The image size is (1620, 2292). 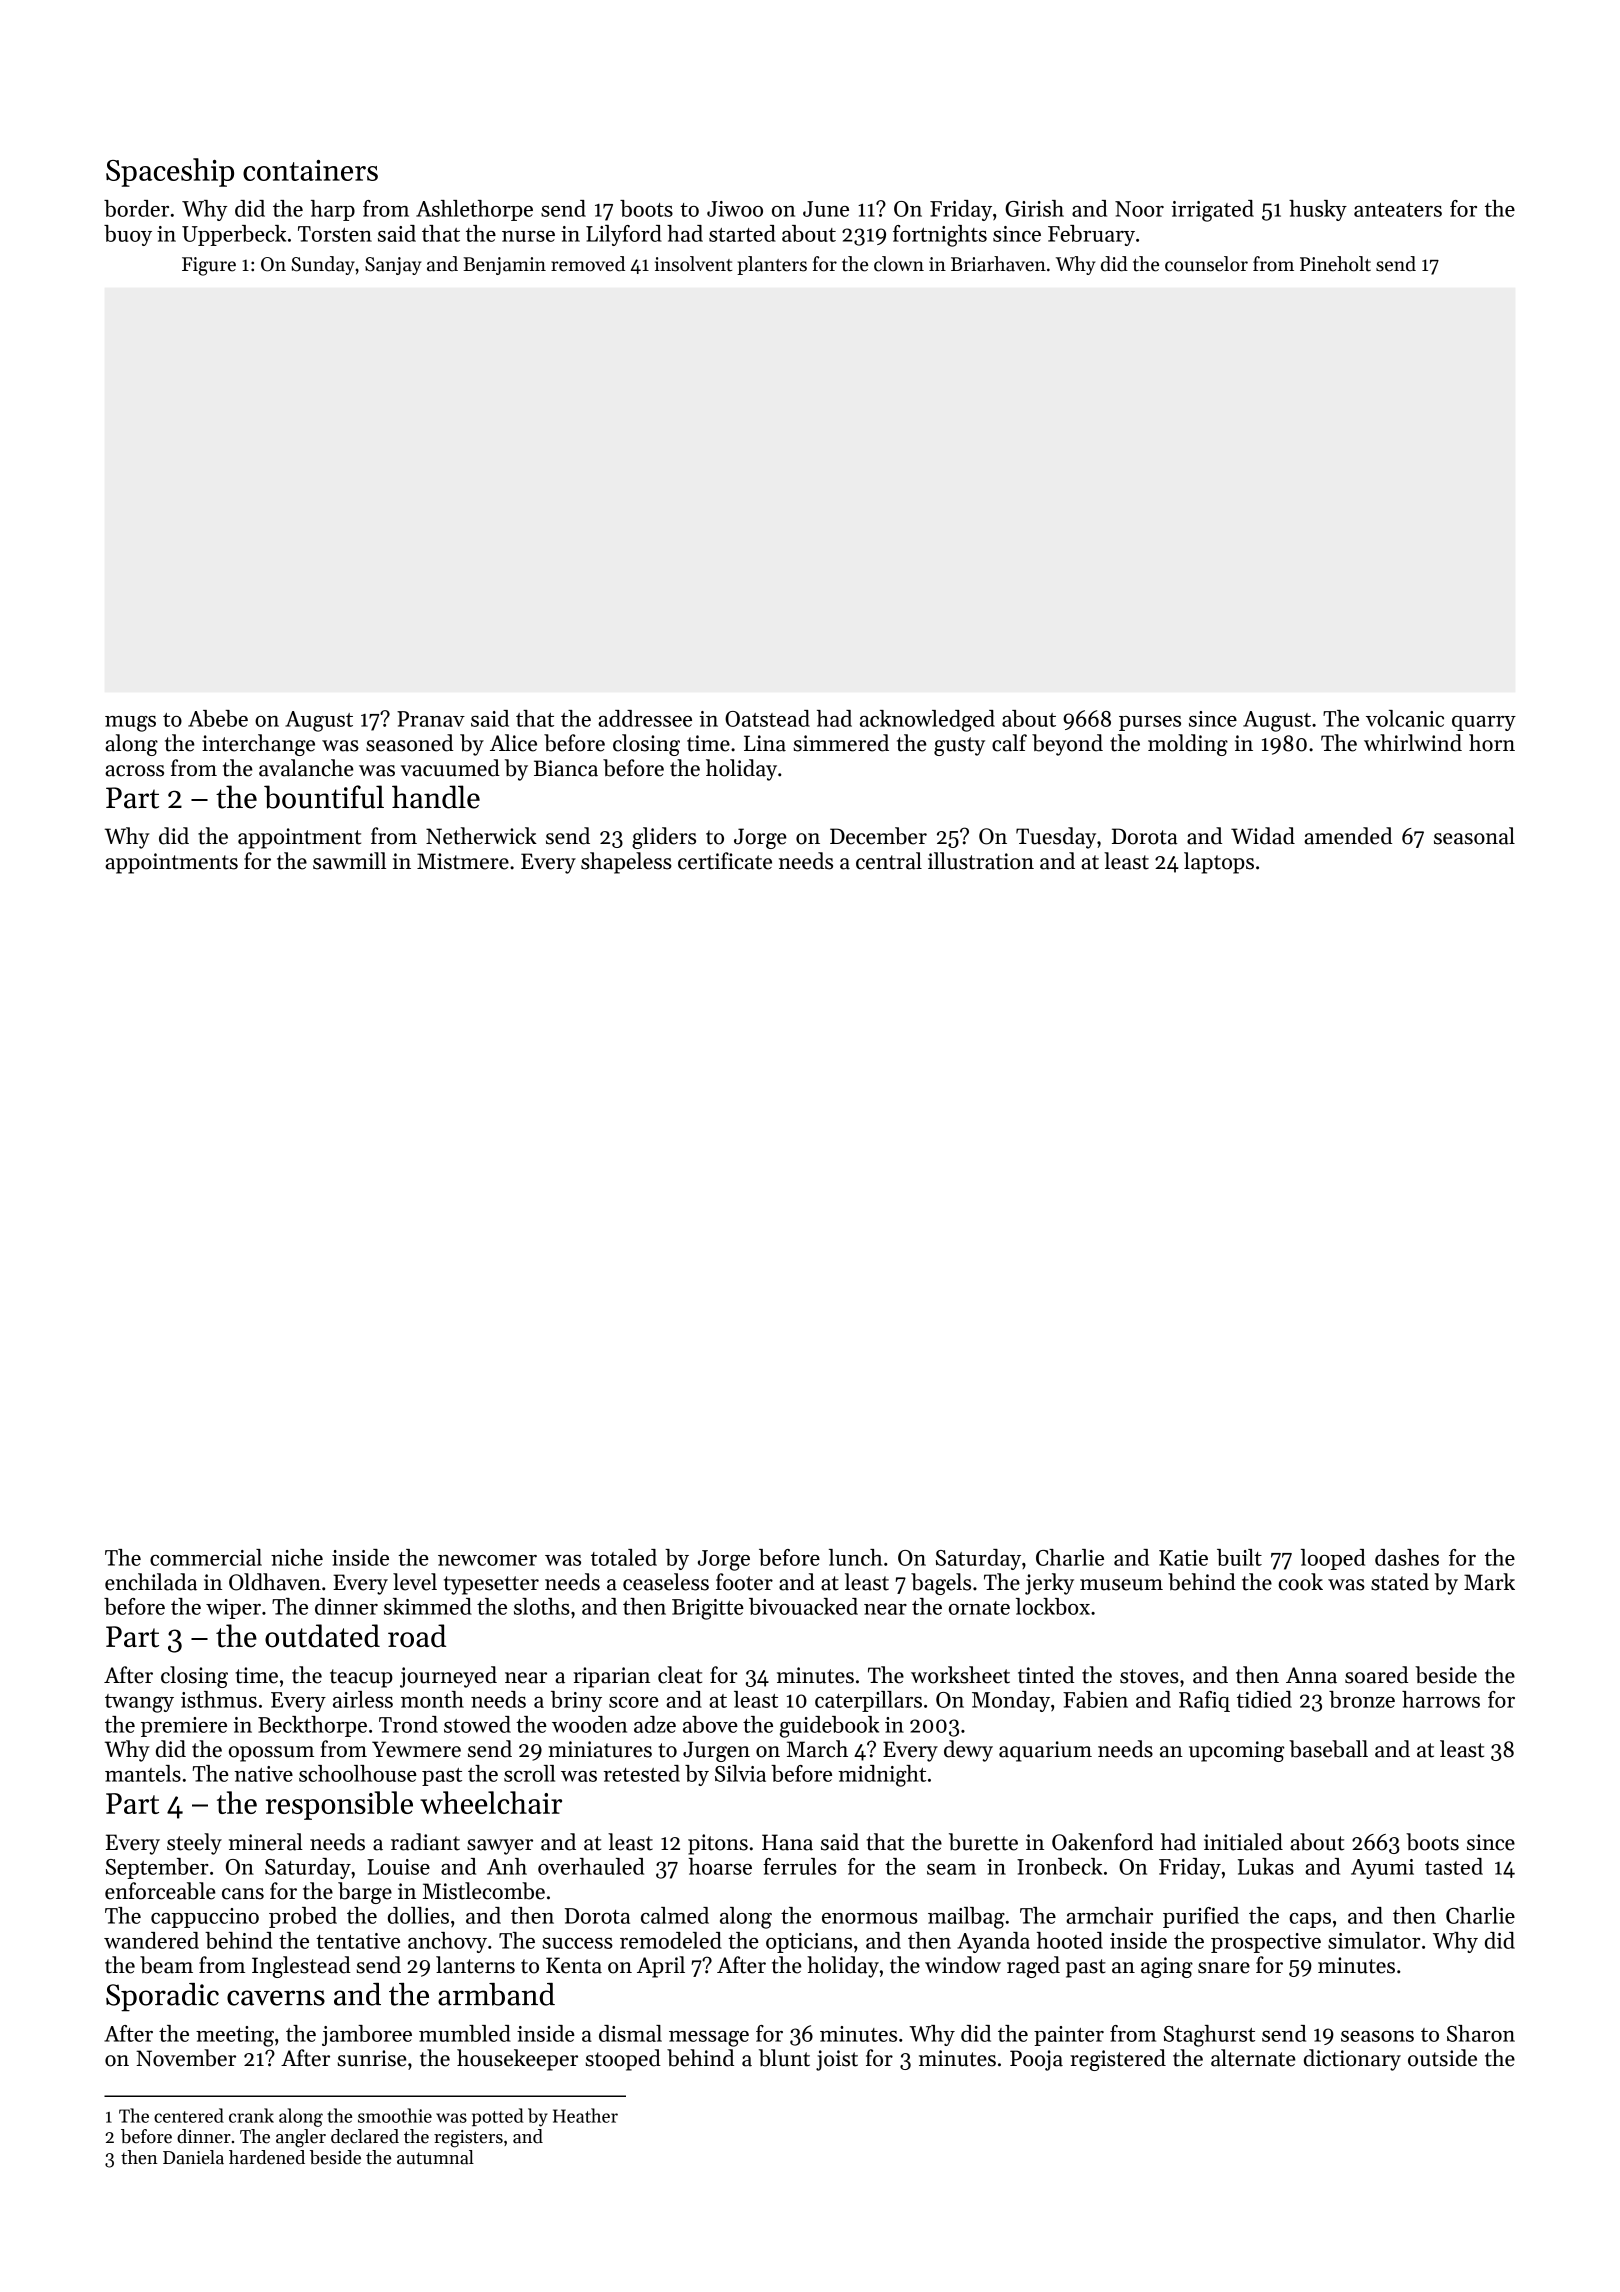 I want to click on tasted, so click(x=1454, y=1866).
